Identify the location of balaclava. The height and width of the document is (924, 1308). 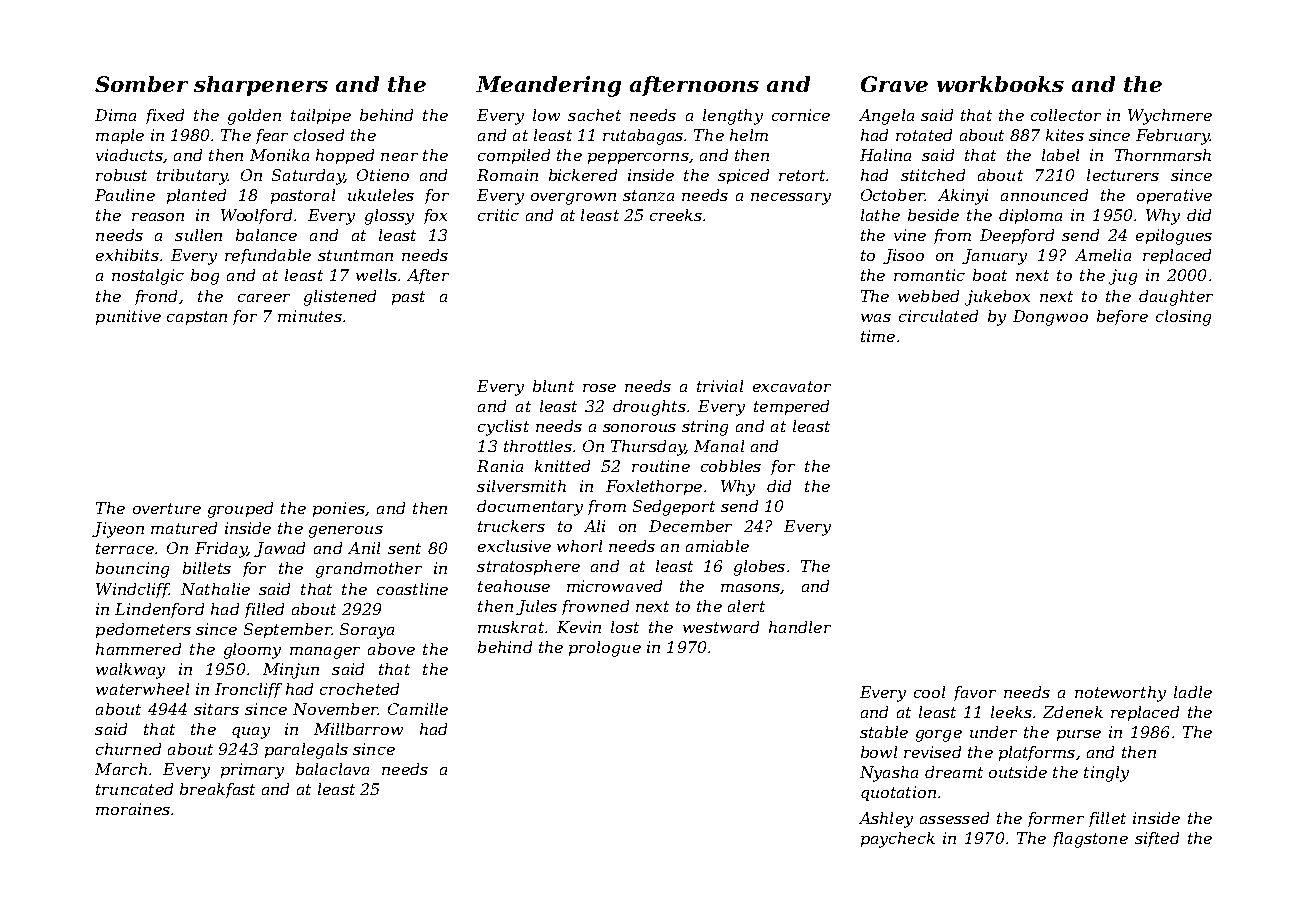
(332, 769).
